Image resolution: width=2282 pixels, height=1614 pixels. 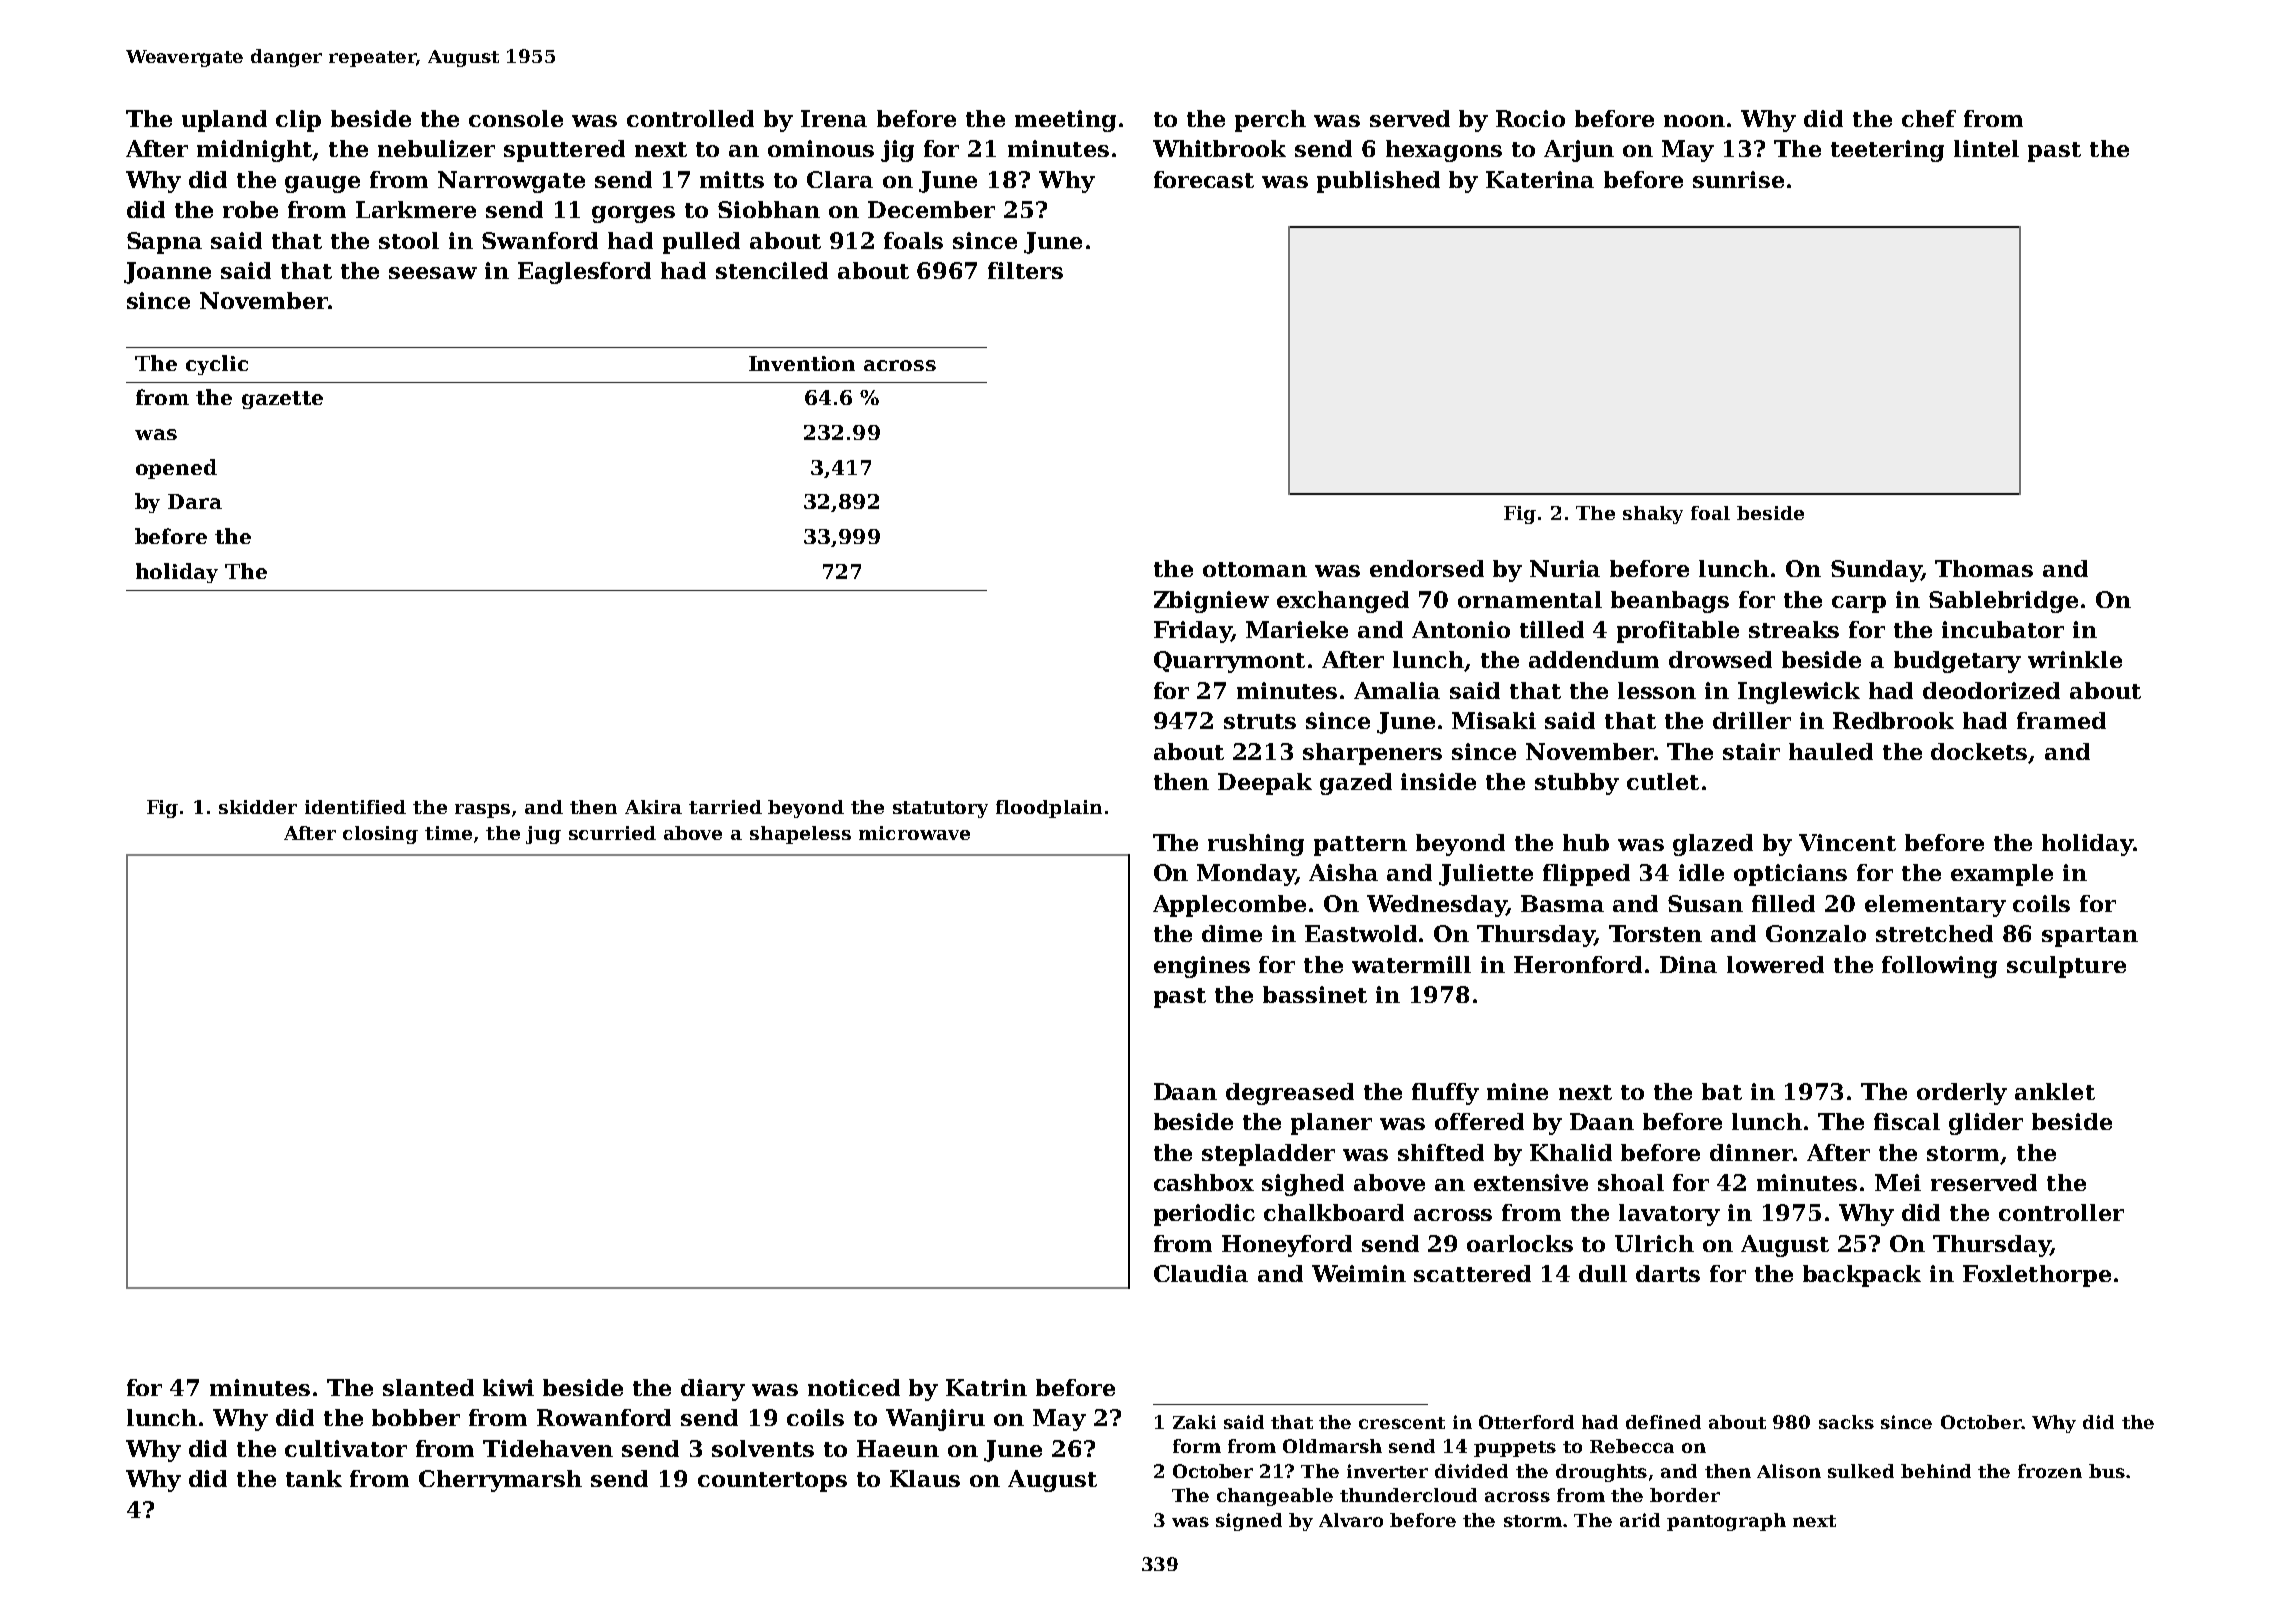 I want to click on defined, so click(x=1663, y=1422).
